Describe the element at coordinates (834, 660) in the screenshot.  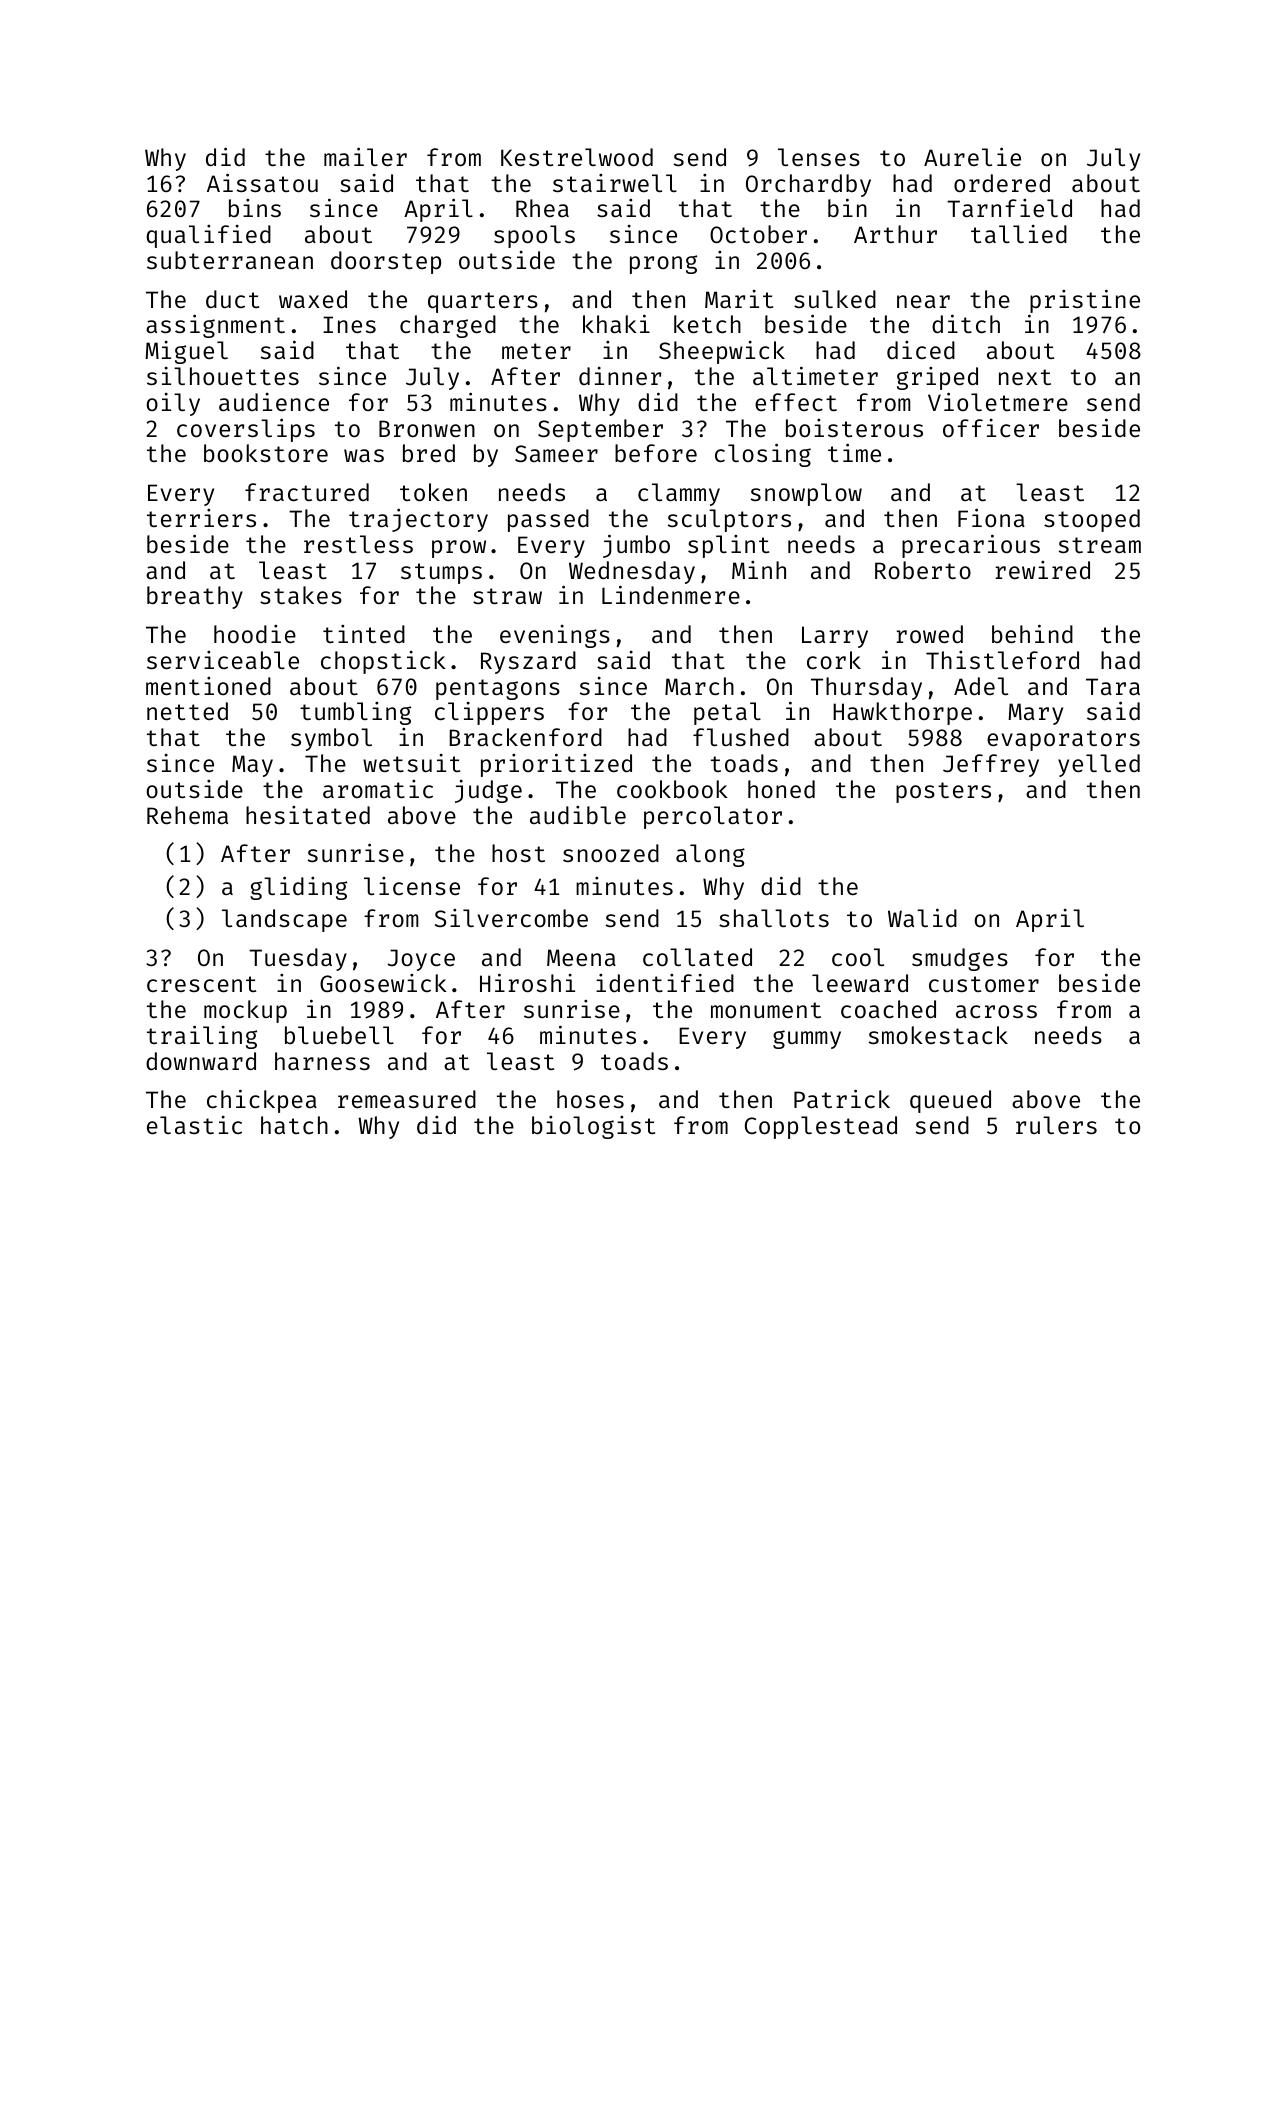
I see `cork` at that location.
